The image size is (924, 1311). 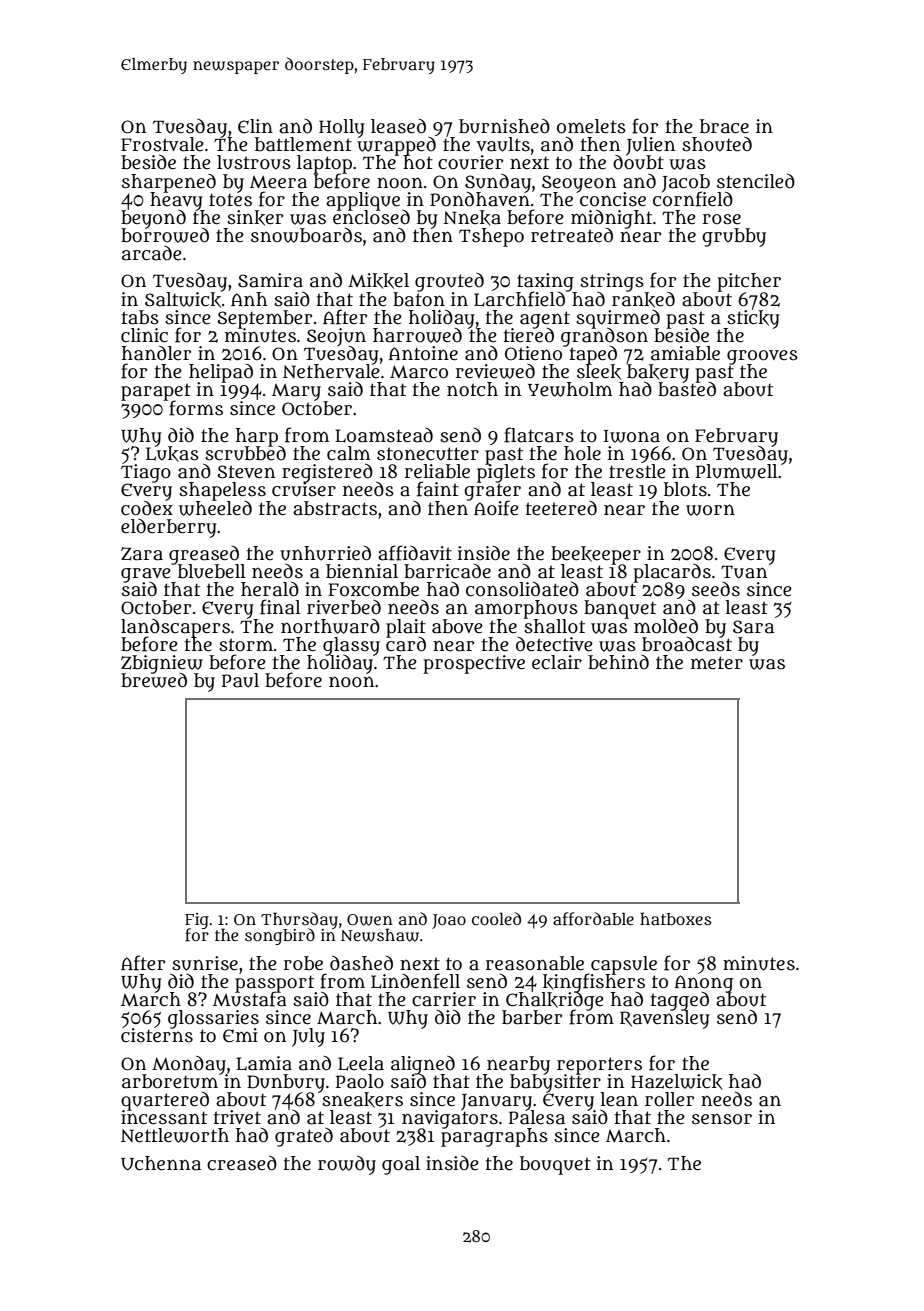 I want to click on prospective, so click(x=474, y=664).
